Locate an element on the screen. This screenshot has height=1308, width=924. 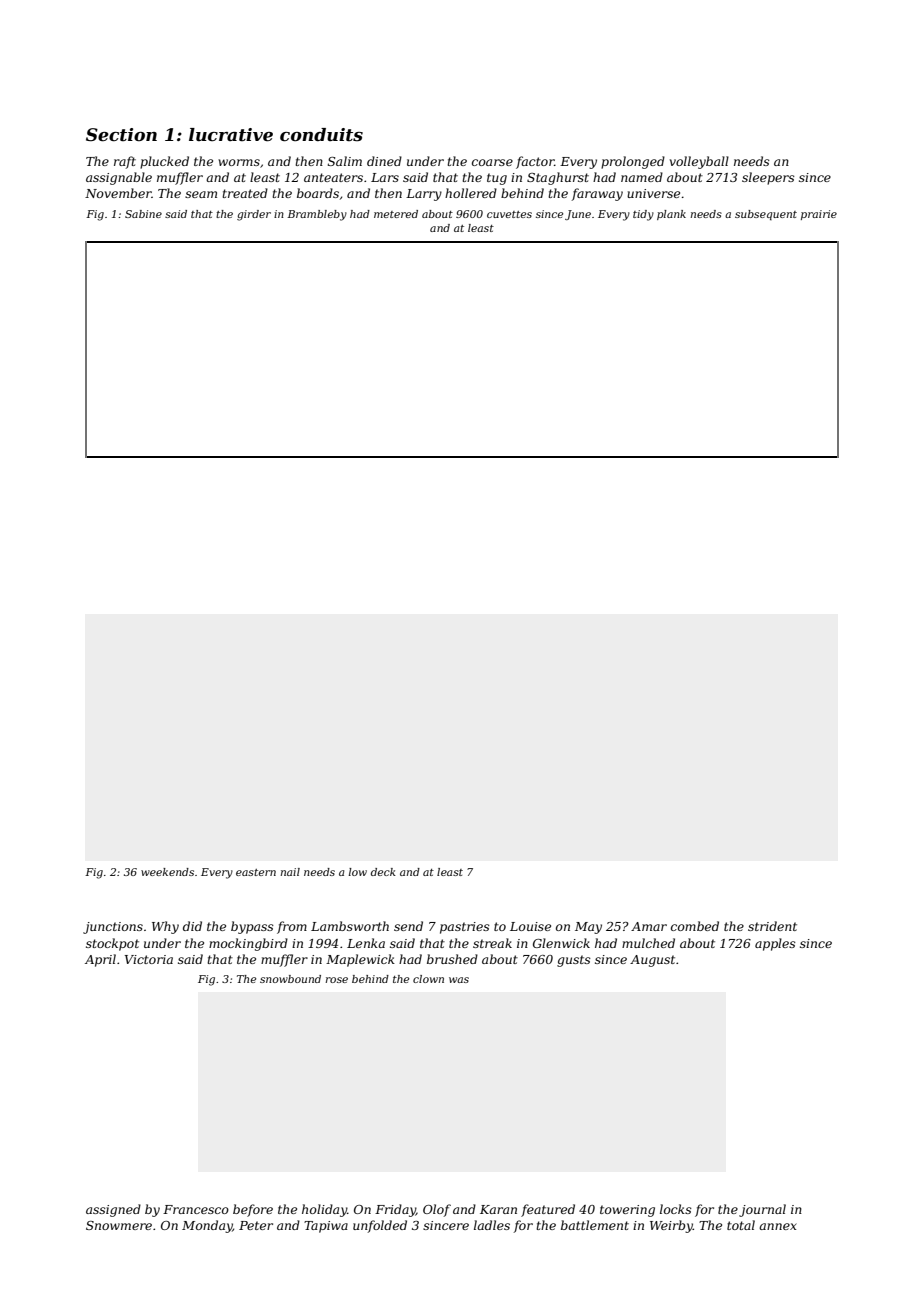
nail is located at coordinates (290, 872).
